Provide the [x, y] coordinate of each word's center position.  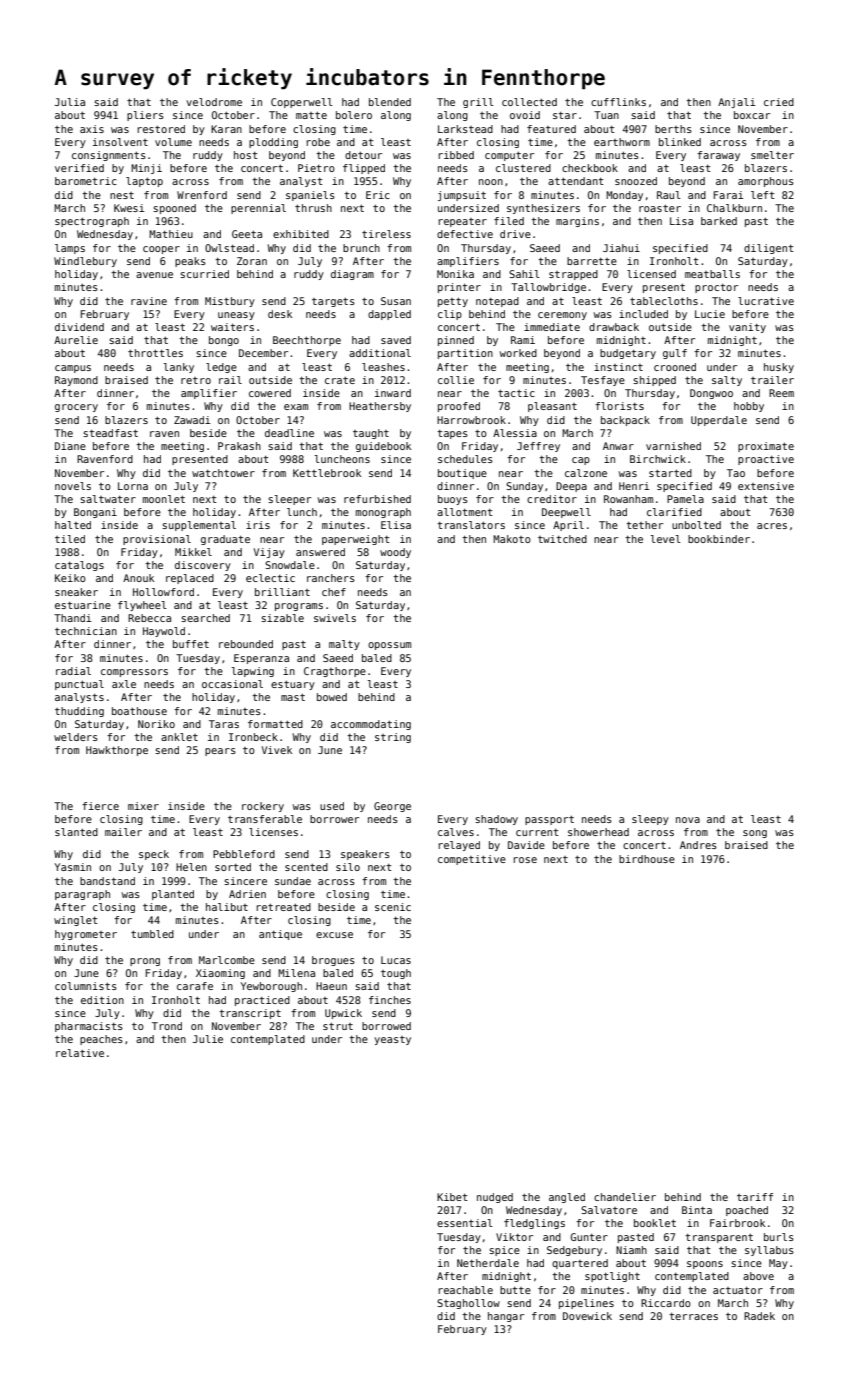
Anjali [736, 103]
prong [145, 962]
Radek [759, 1316]
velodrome [214, 102]
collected [529, 102]
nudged [495, 1198]
